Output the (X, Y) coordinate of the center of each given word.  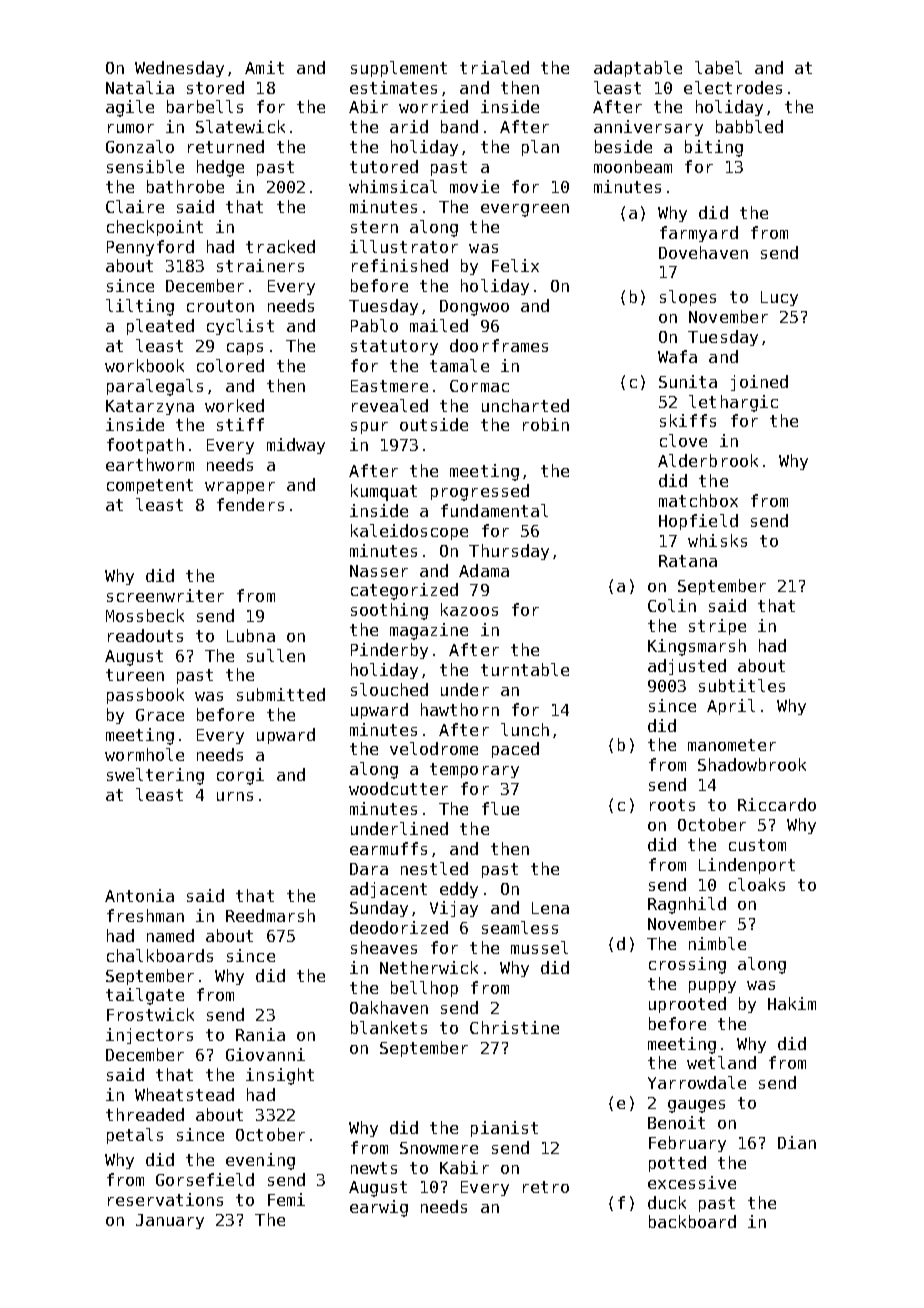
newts (374, 1168)
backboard (692, 1221)
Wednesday (179, 69)
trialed (494, 67)
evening (260, 1161)
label (718, 67)
